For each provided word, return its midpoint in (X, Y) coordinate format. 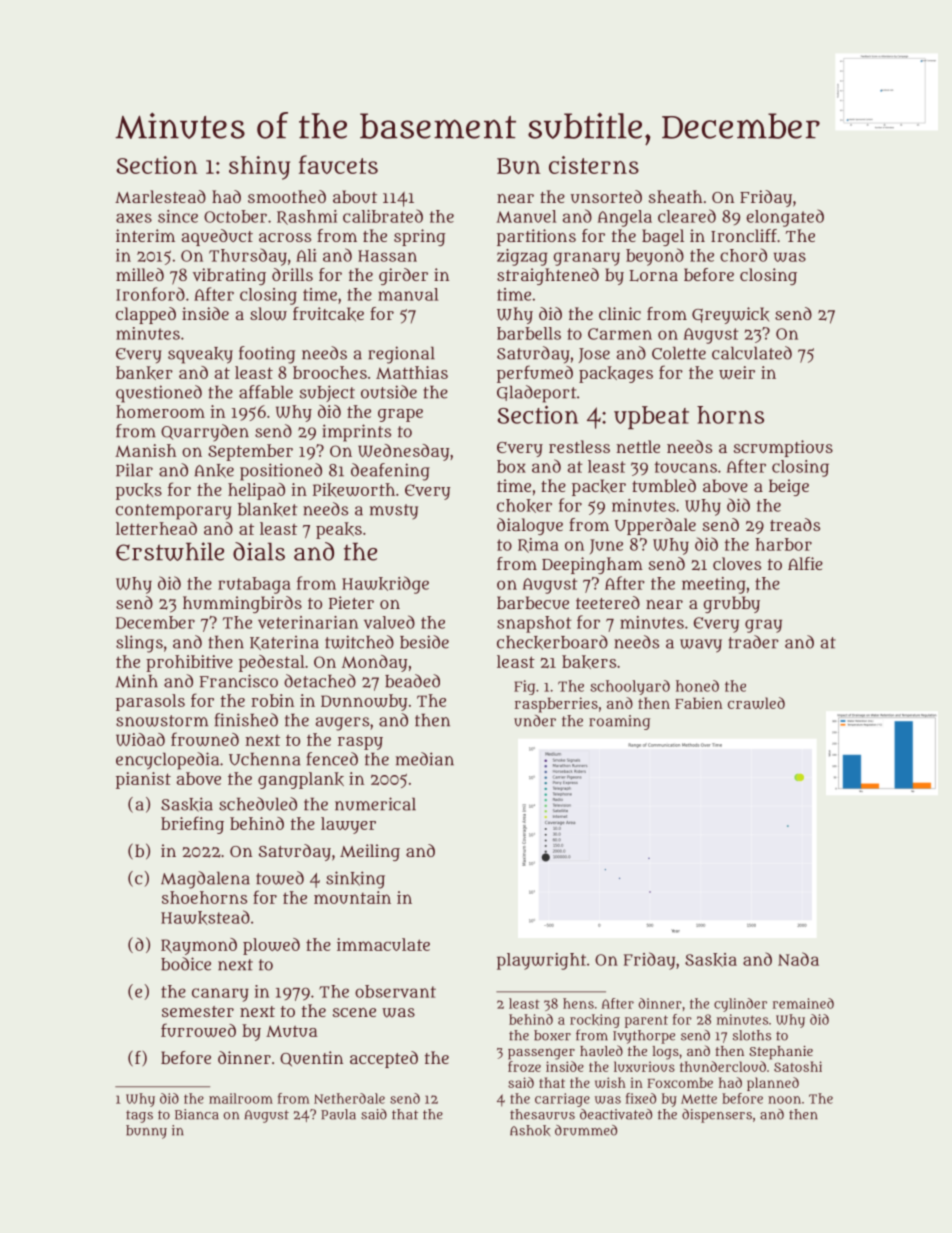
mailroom (241, 1098)
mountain (352, 897)
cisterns (594, 165)
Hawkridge (385, 585)
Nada (798, 959)
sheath (675, 196)
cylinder (740, 1005)
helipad (256, 491)
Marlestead (160, 196)
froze (524, 1066)
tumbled (664, 485)
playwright (541, 961)
